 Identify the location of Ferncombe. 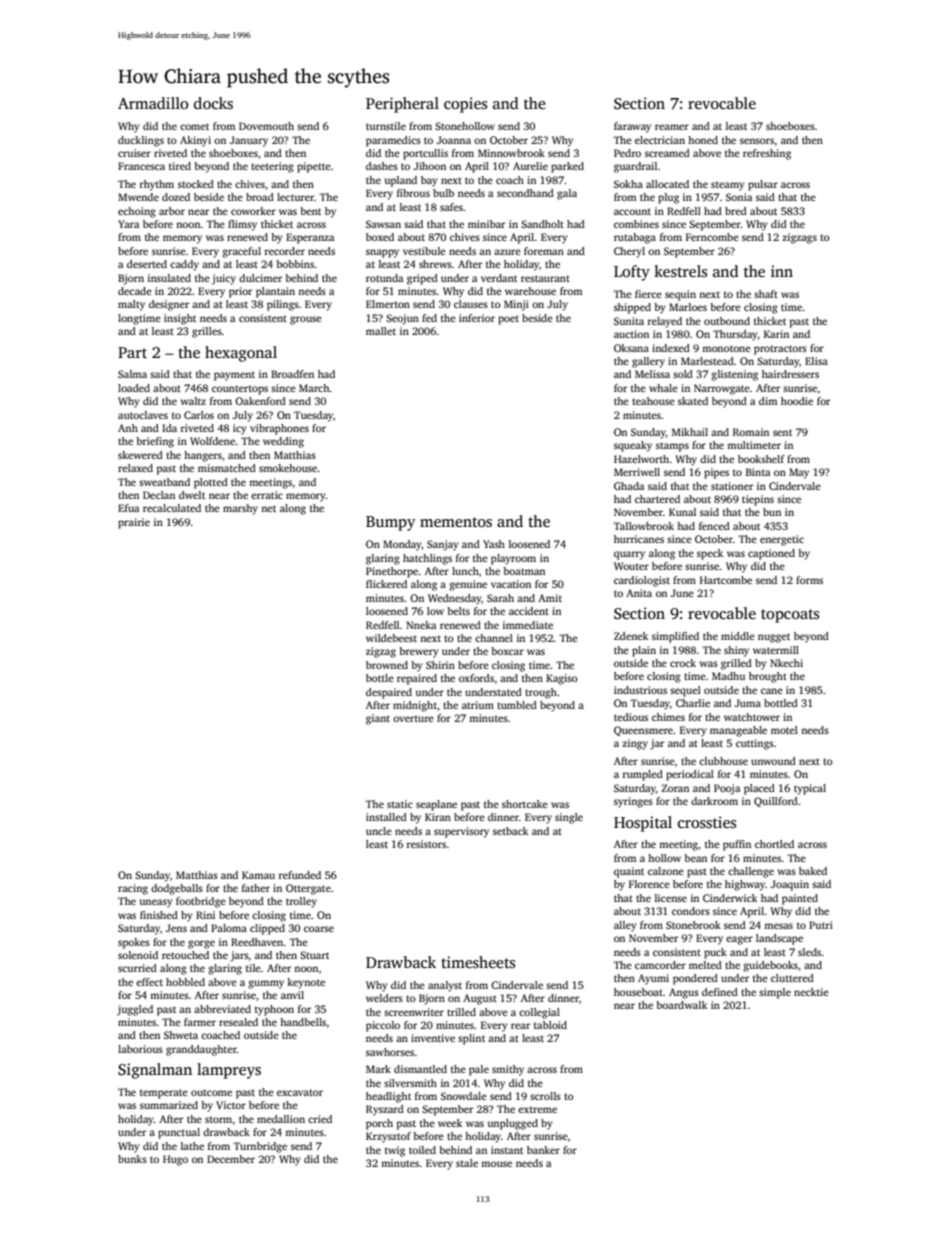
(712, 237).
